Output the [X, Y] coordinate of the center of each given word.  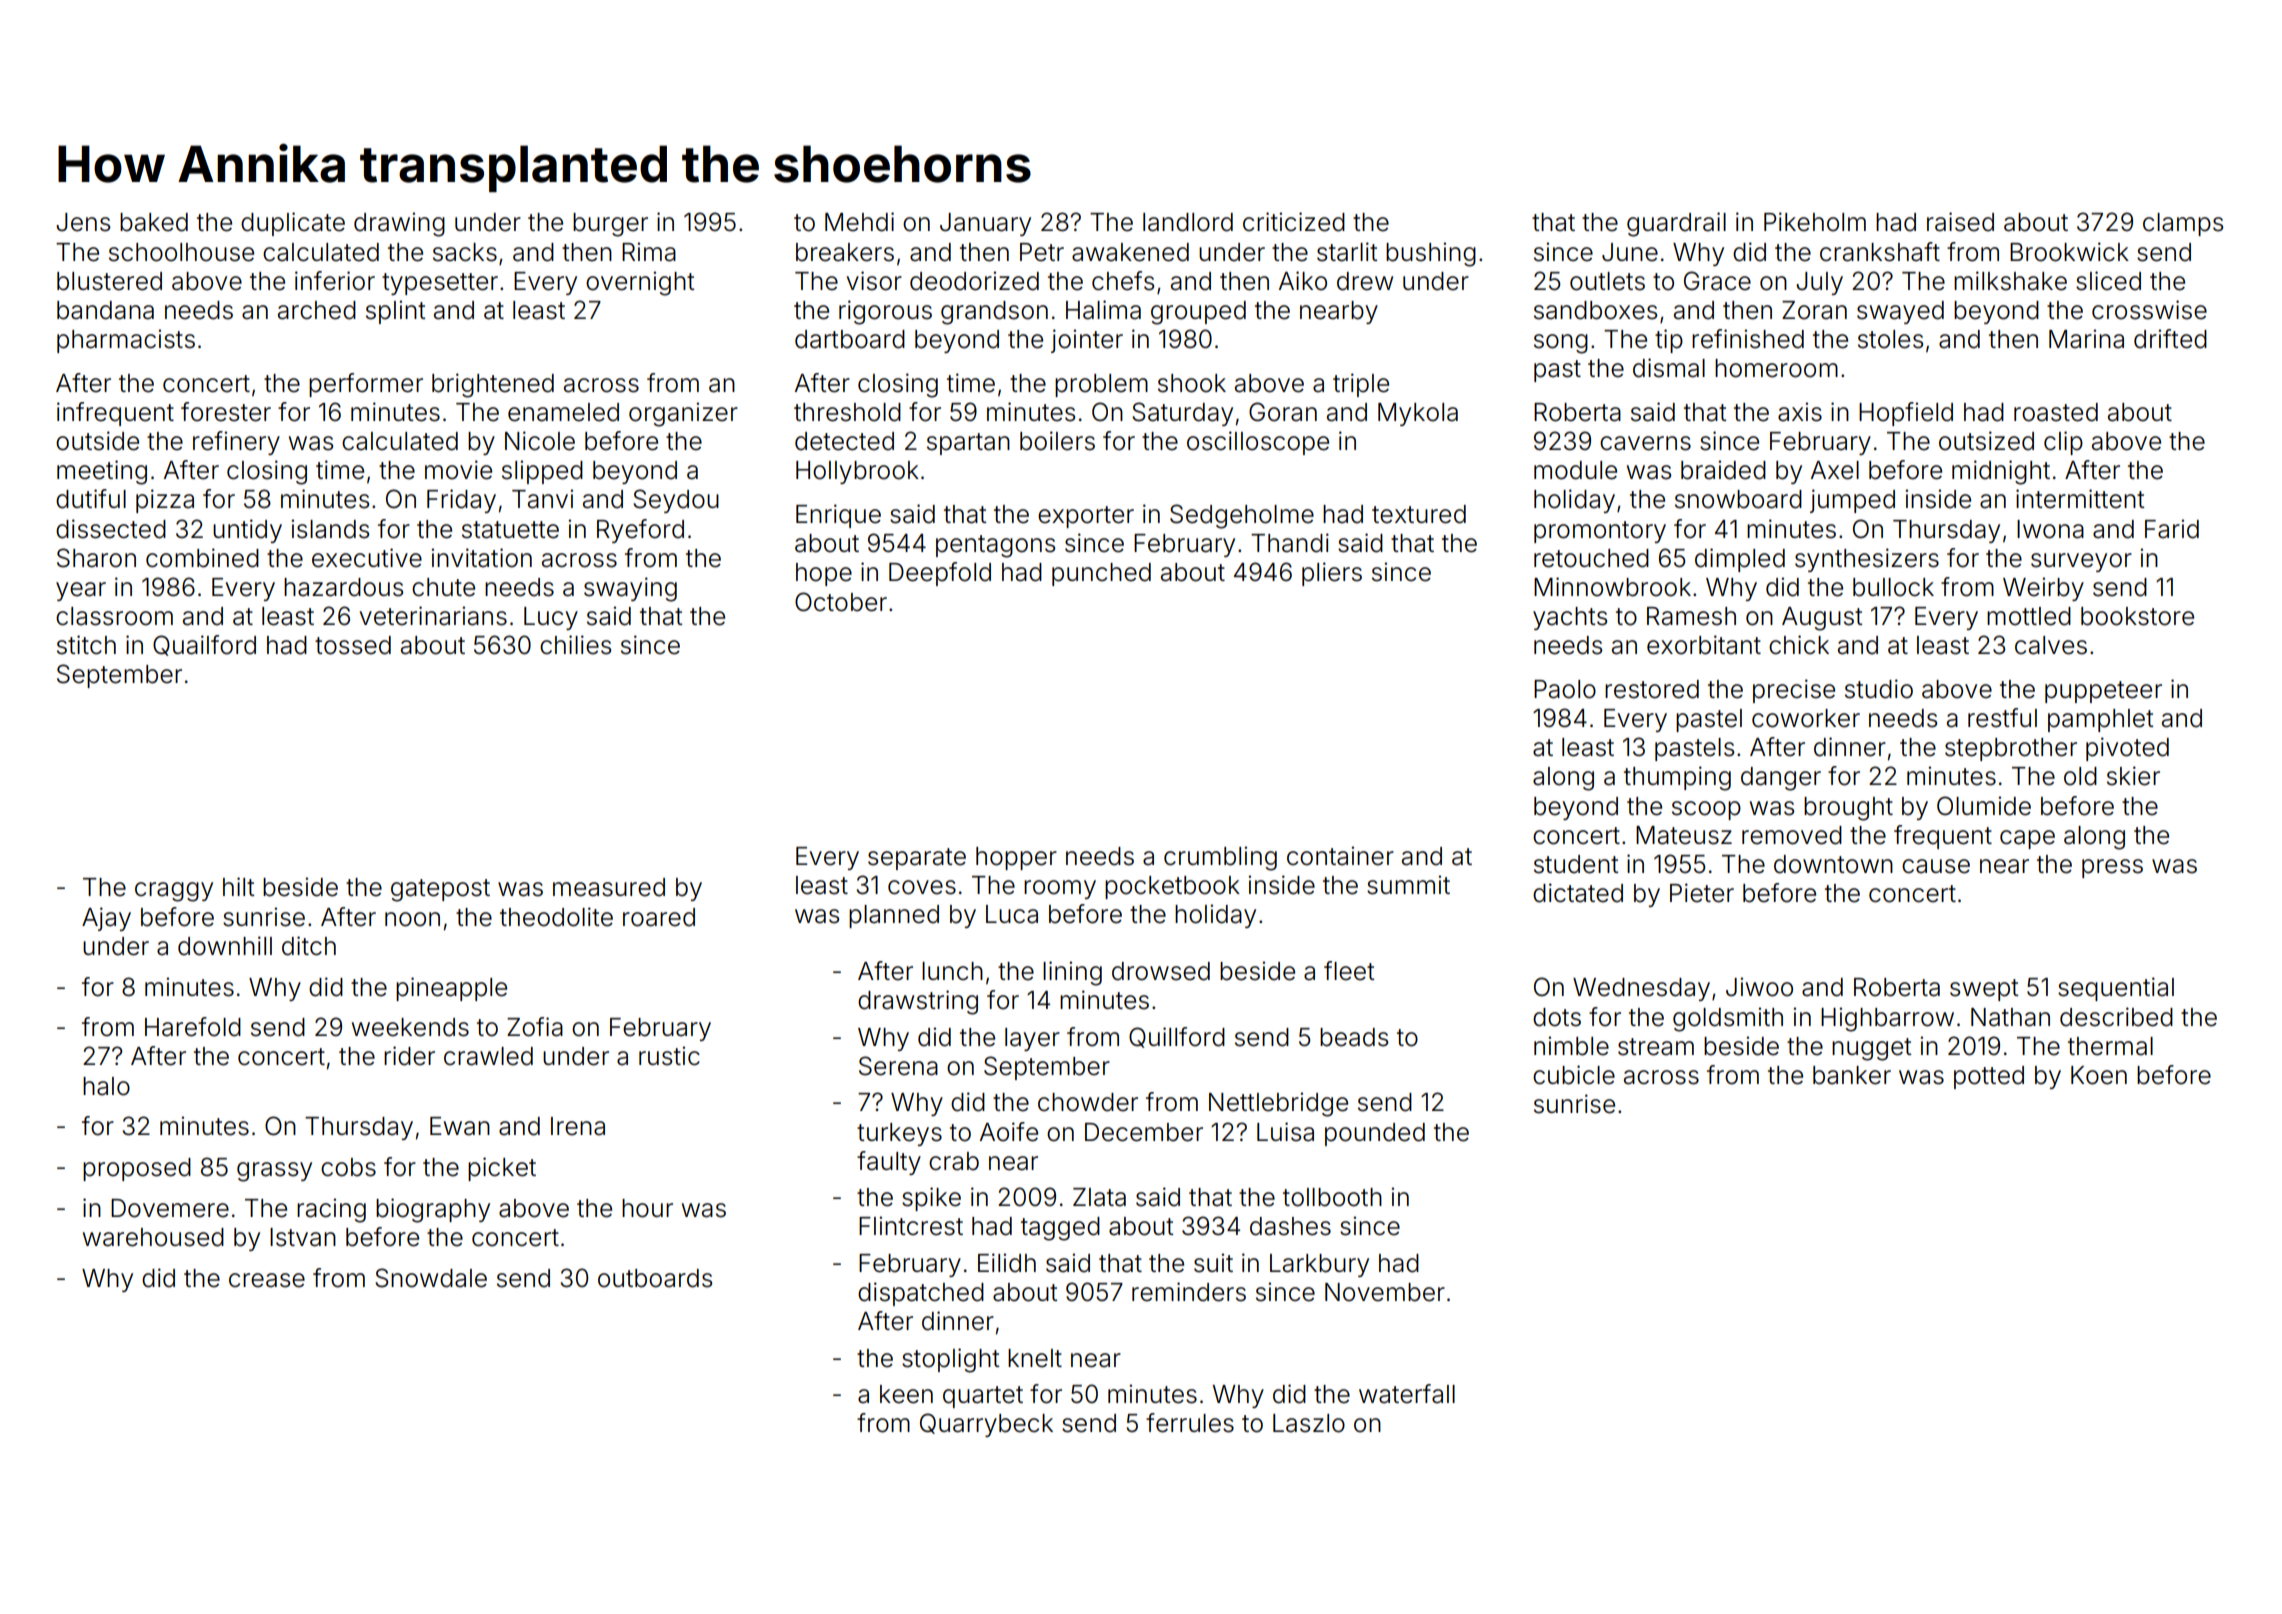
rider [409, 1056]
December [1144, 1132]
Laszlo [1309, 1423]
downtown [1833, 864]
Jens [83, 222]
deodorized [974, 281]
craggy [174, 892]
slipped [542, 472]
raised [1960, 222]
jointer [1087, 341]
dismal [1669, 368]
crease [267, 1280]
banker [1852, 1075]
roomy [1060, 889]
